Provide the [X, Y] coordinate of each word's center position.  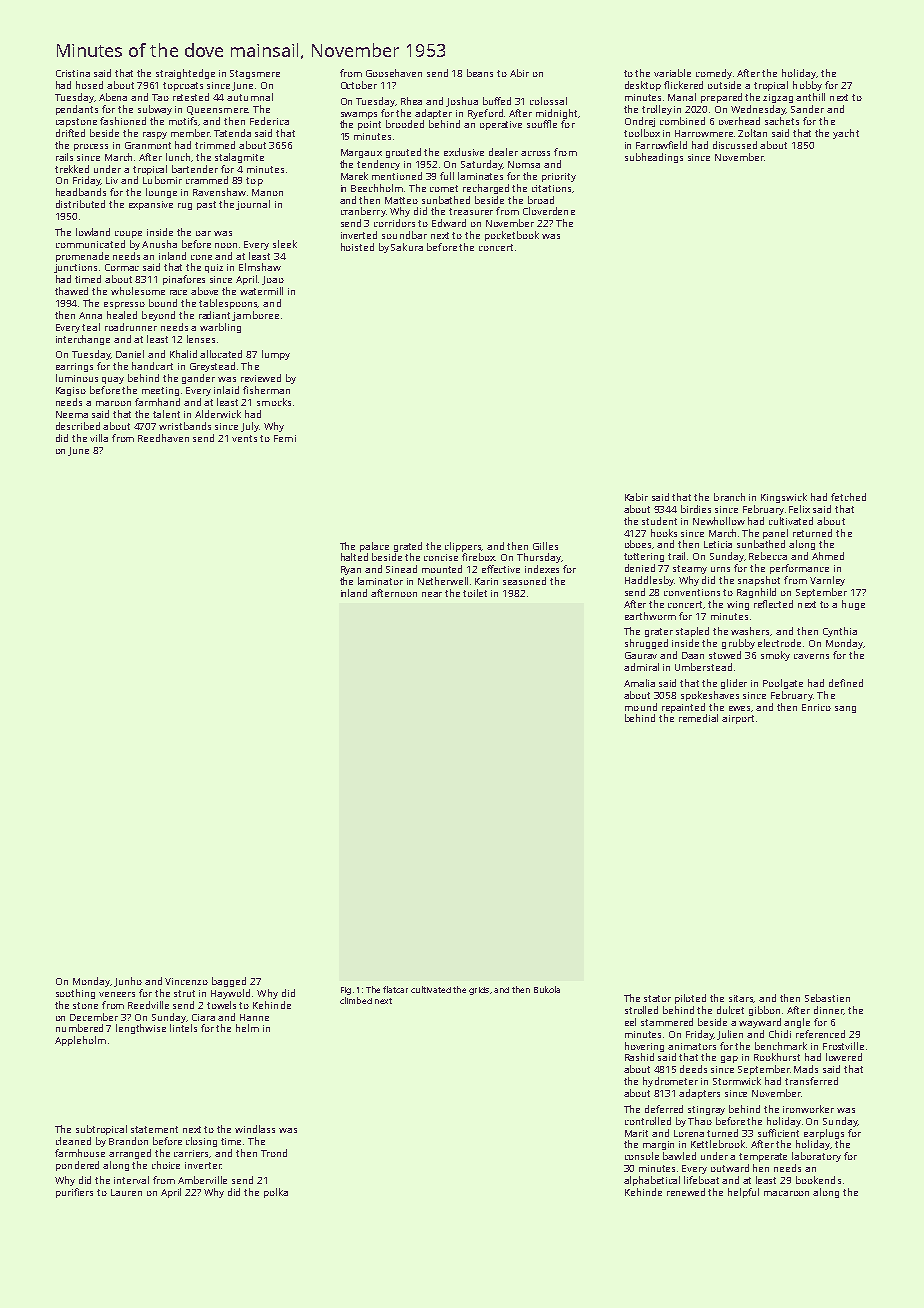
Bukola [547, 989]
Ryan [351, 570]
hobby [807, 86]
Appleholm [80, 1041]
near [432, 594]
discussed [735, 145]
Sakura [407, 247]
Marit [636, 1133]
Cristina [73, 73]
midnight [556, 114]
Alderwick [218, 414]
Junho [128, 982]
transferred [811, 1081]
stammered [667, 1022]
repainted [683, 708]
